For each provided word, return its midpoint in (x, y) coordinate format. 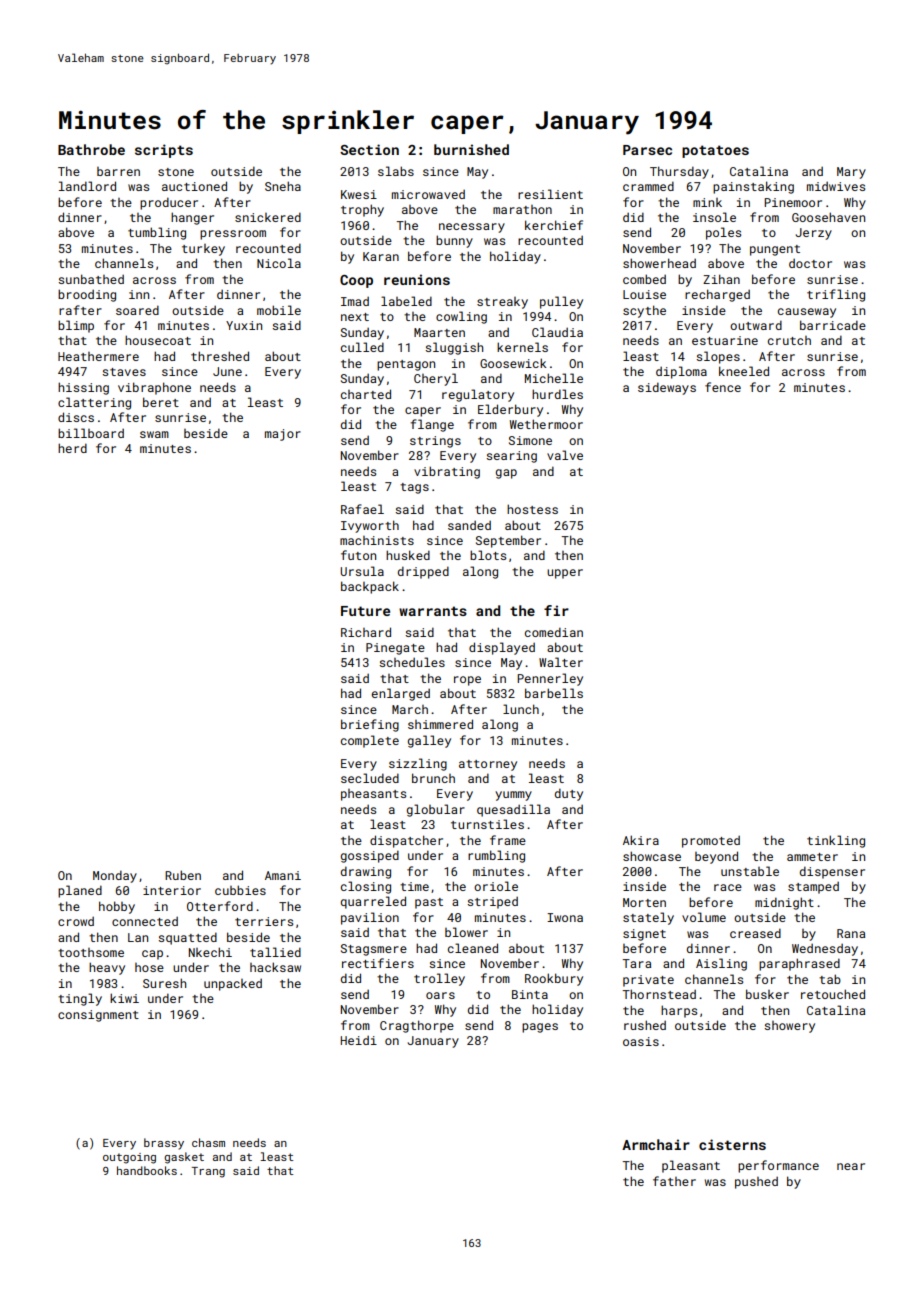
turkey (203, 250)
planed (80, 891)
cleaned (473, 948)
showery (789, 1027)
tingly (80, 999)
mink (707, 202)
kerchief (554, 225)
